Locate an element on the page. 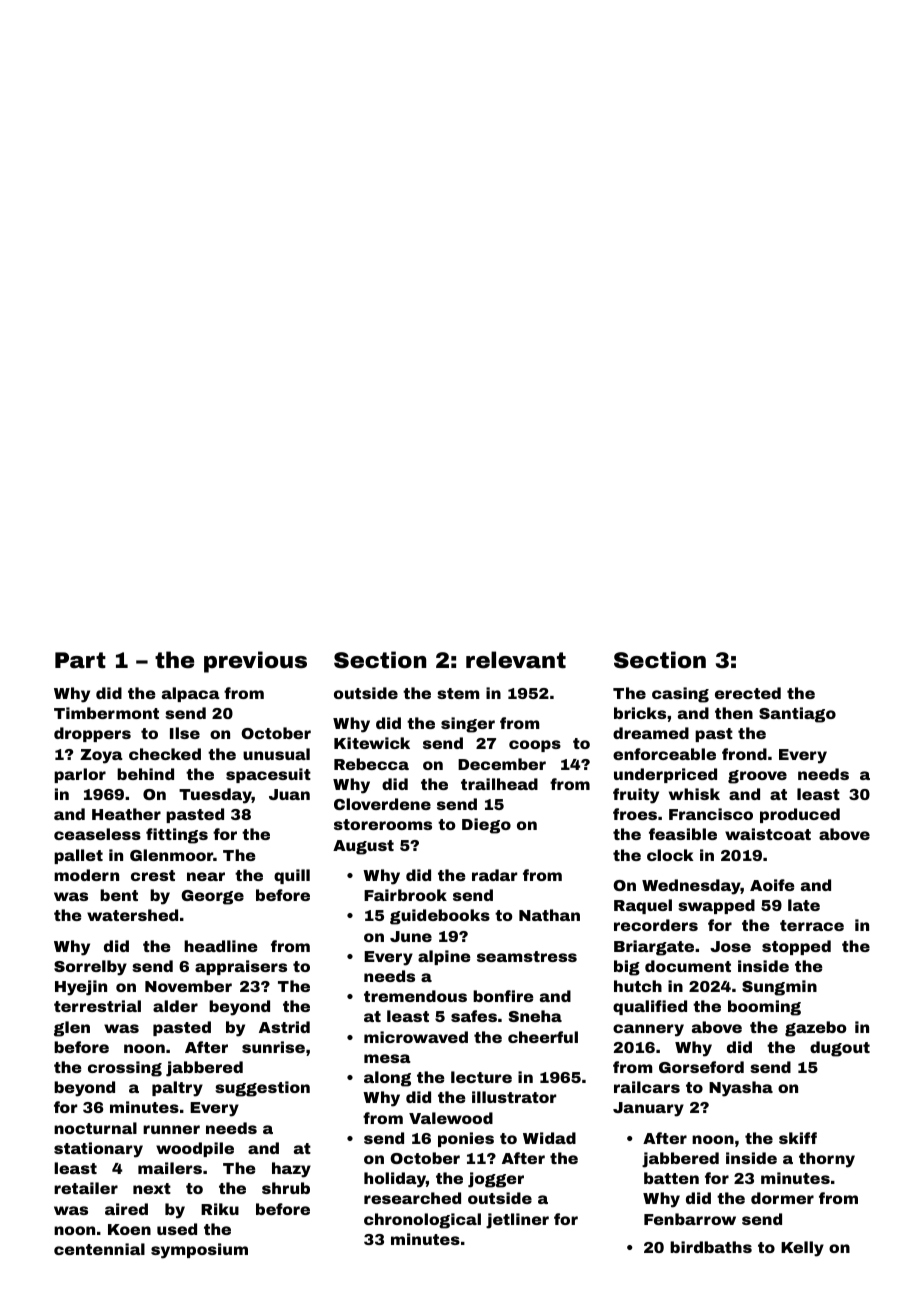 Image resolution: width=924 pixels, height=1308 pixels. Kelly is located at coordinates (802, 1249).
